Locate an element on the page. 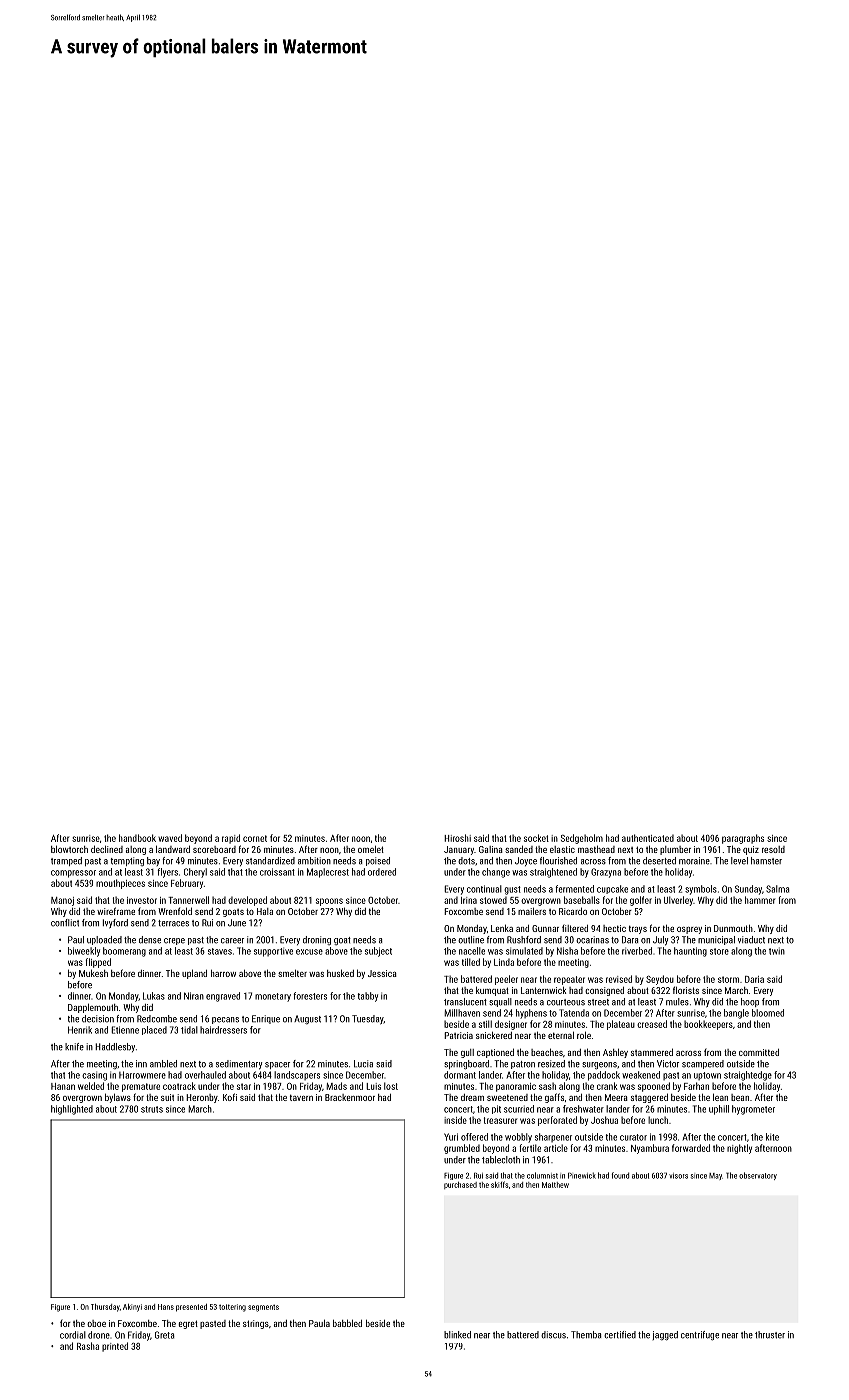  babbled is located at coordinates (347, 1323).
